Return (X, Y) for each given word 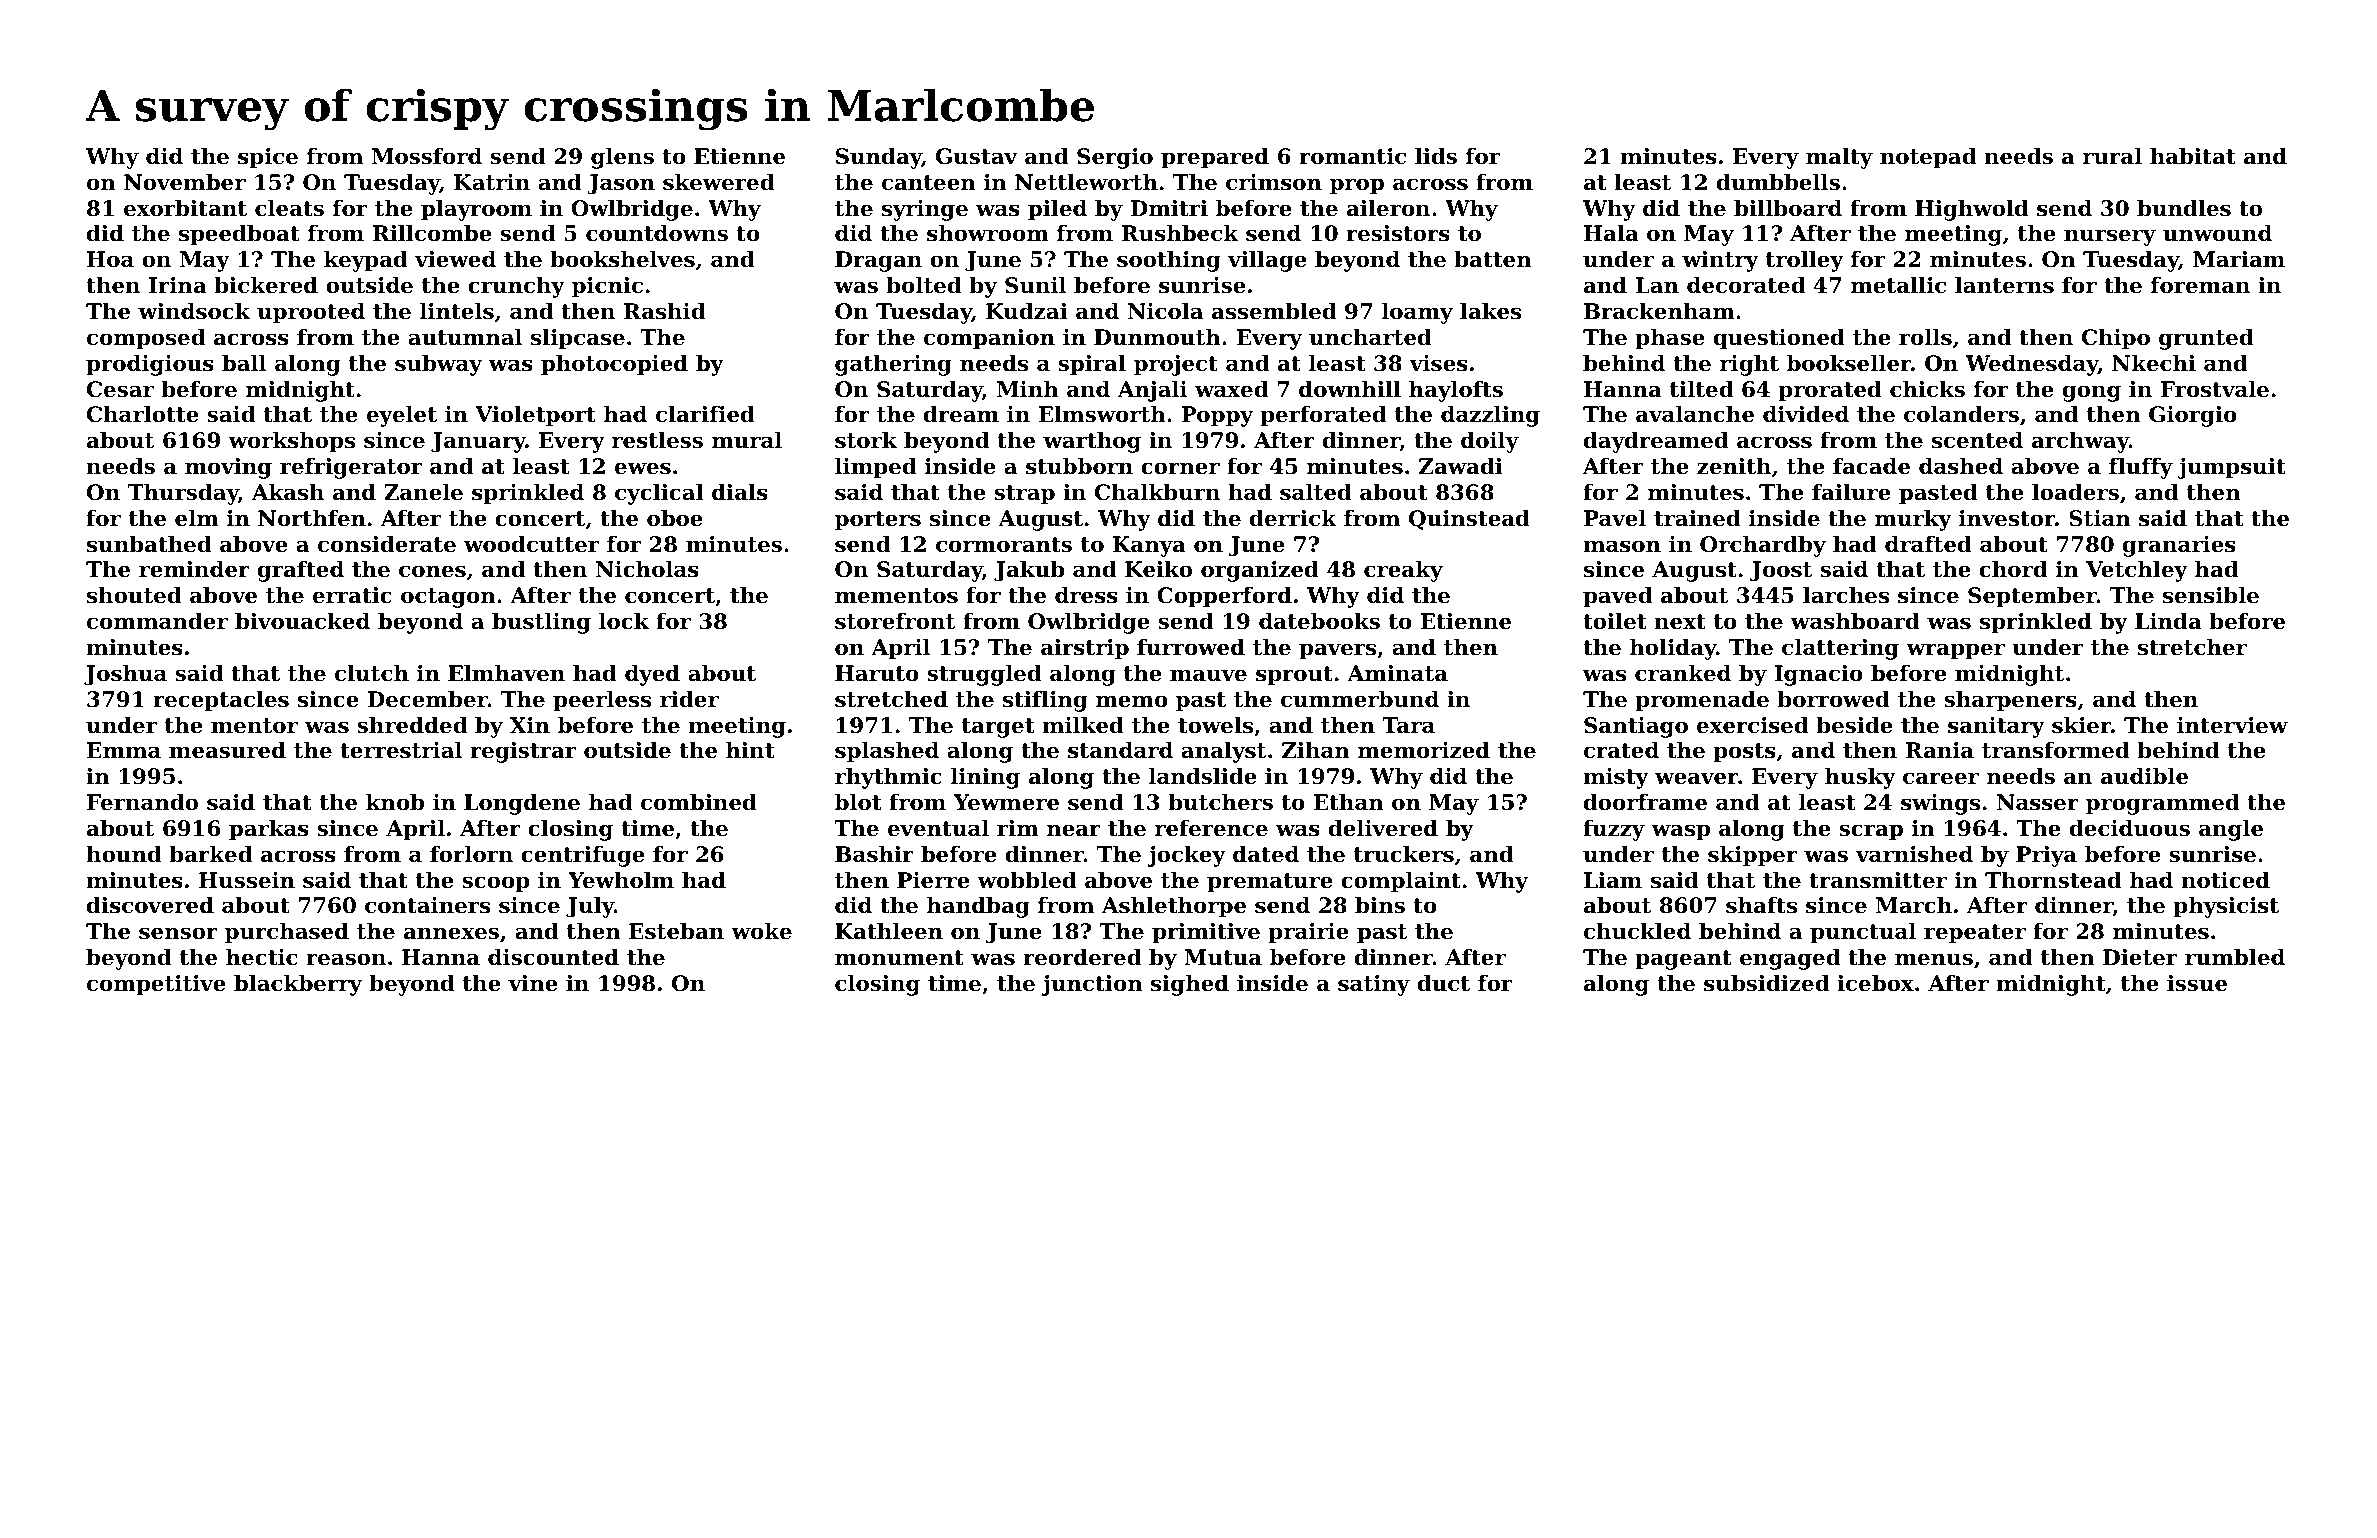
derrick (1293, 518)
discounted (553, 957)
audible (2144, 776)
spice (268, 158)
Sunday (879, 158)
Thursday (183, 494)
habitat (2193, 156)
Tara (1408, 725)
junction (1092, 985)
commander (157, 621)
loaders (2075, 492)
